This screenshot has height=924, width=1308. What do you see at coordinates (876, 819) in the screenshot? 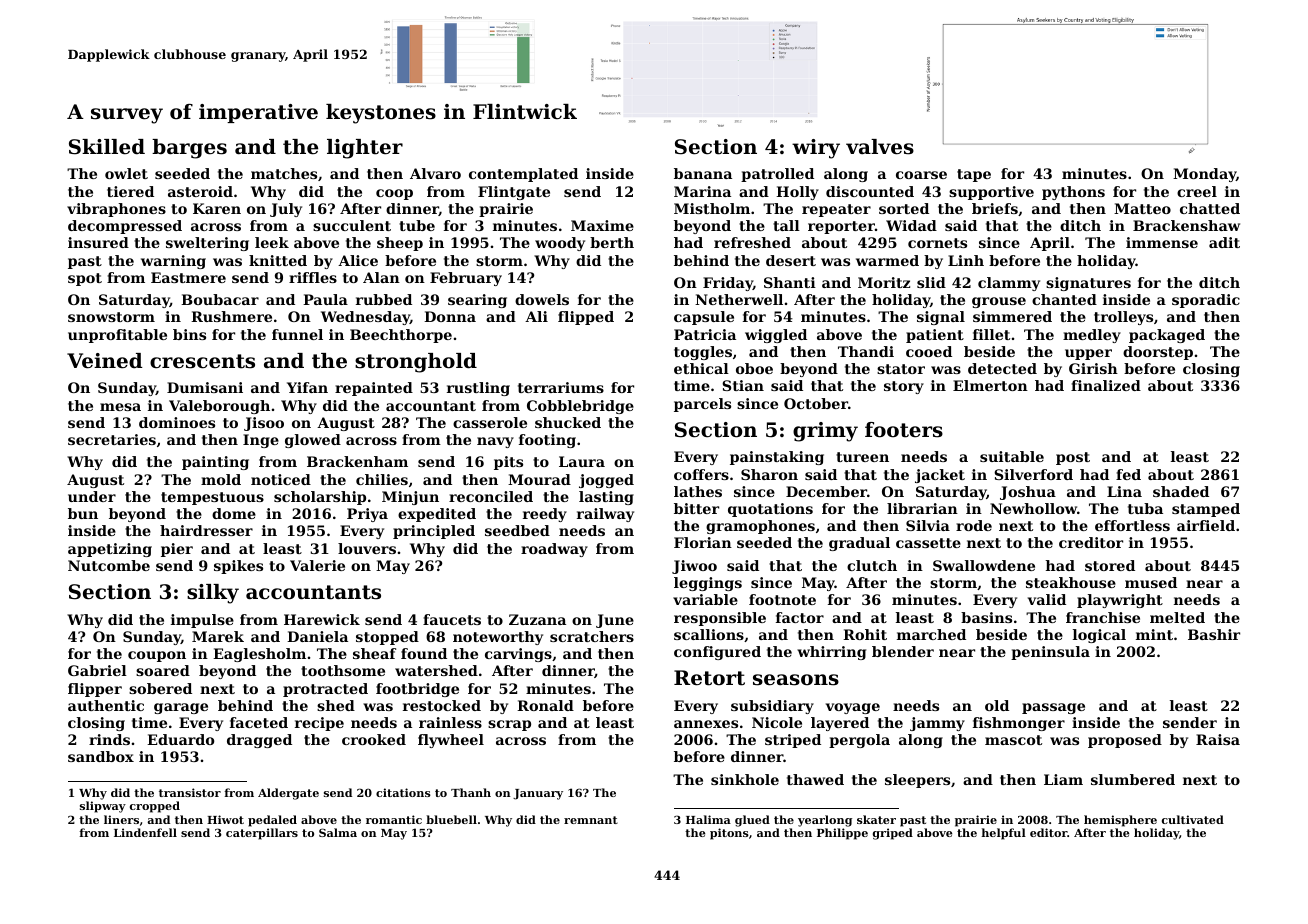
I see `skater` at bounding box center [876, 819].
